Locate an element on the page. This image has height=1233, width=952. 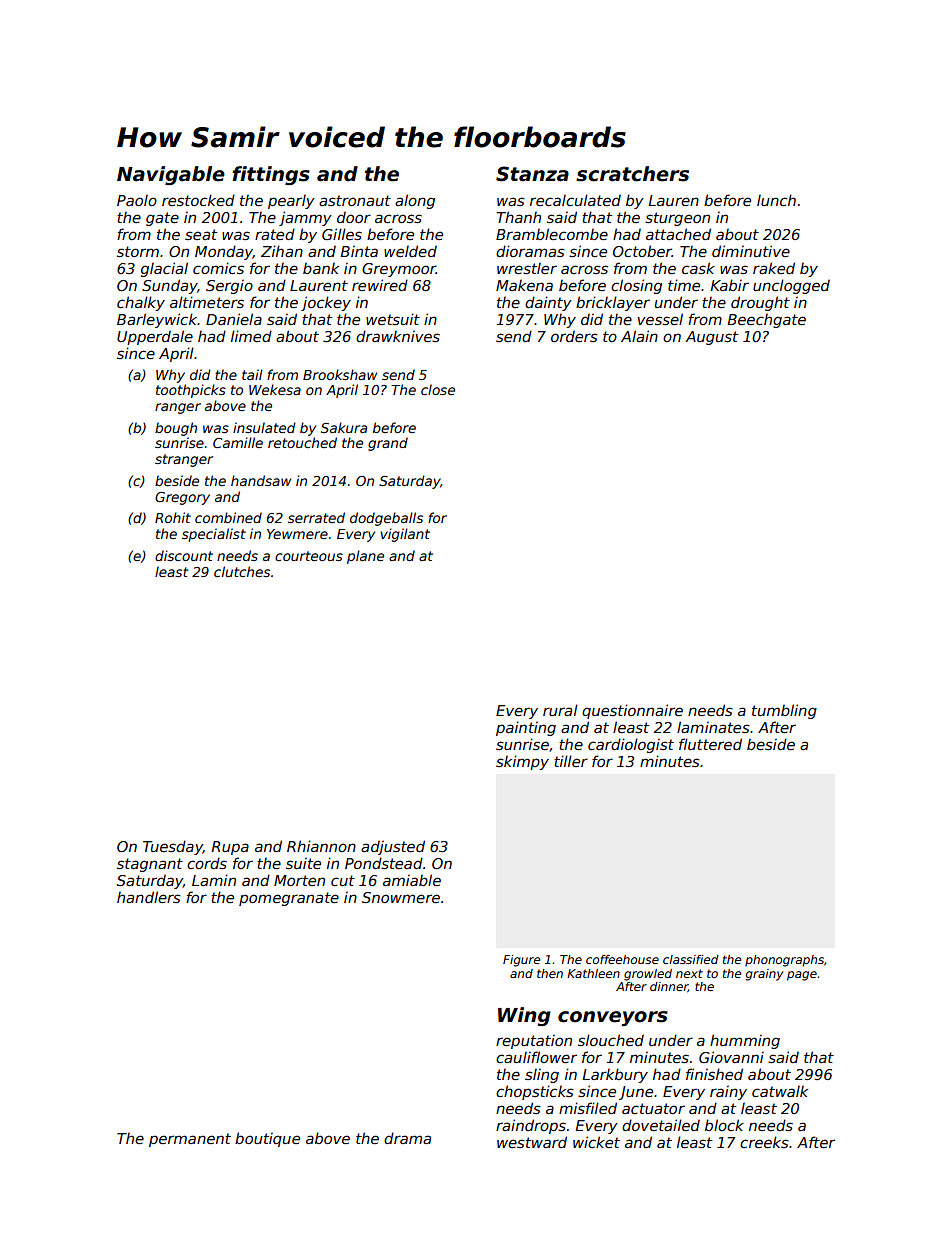
August is located at coordinates (711, 338).
